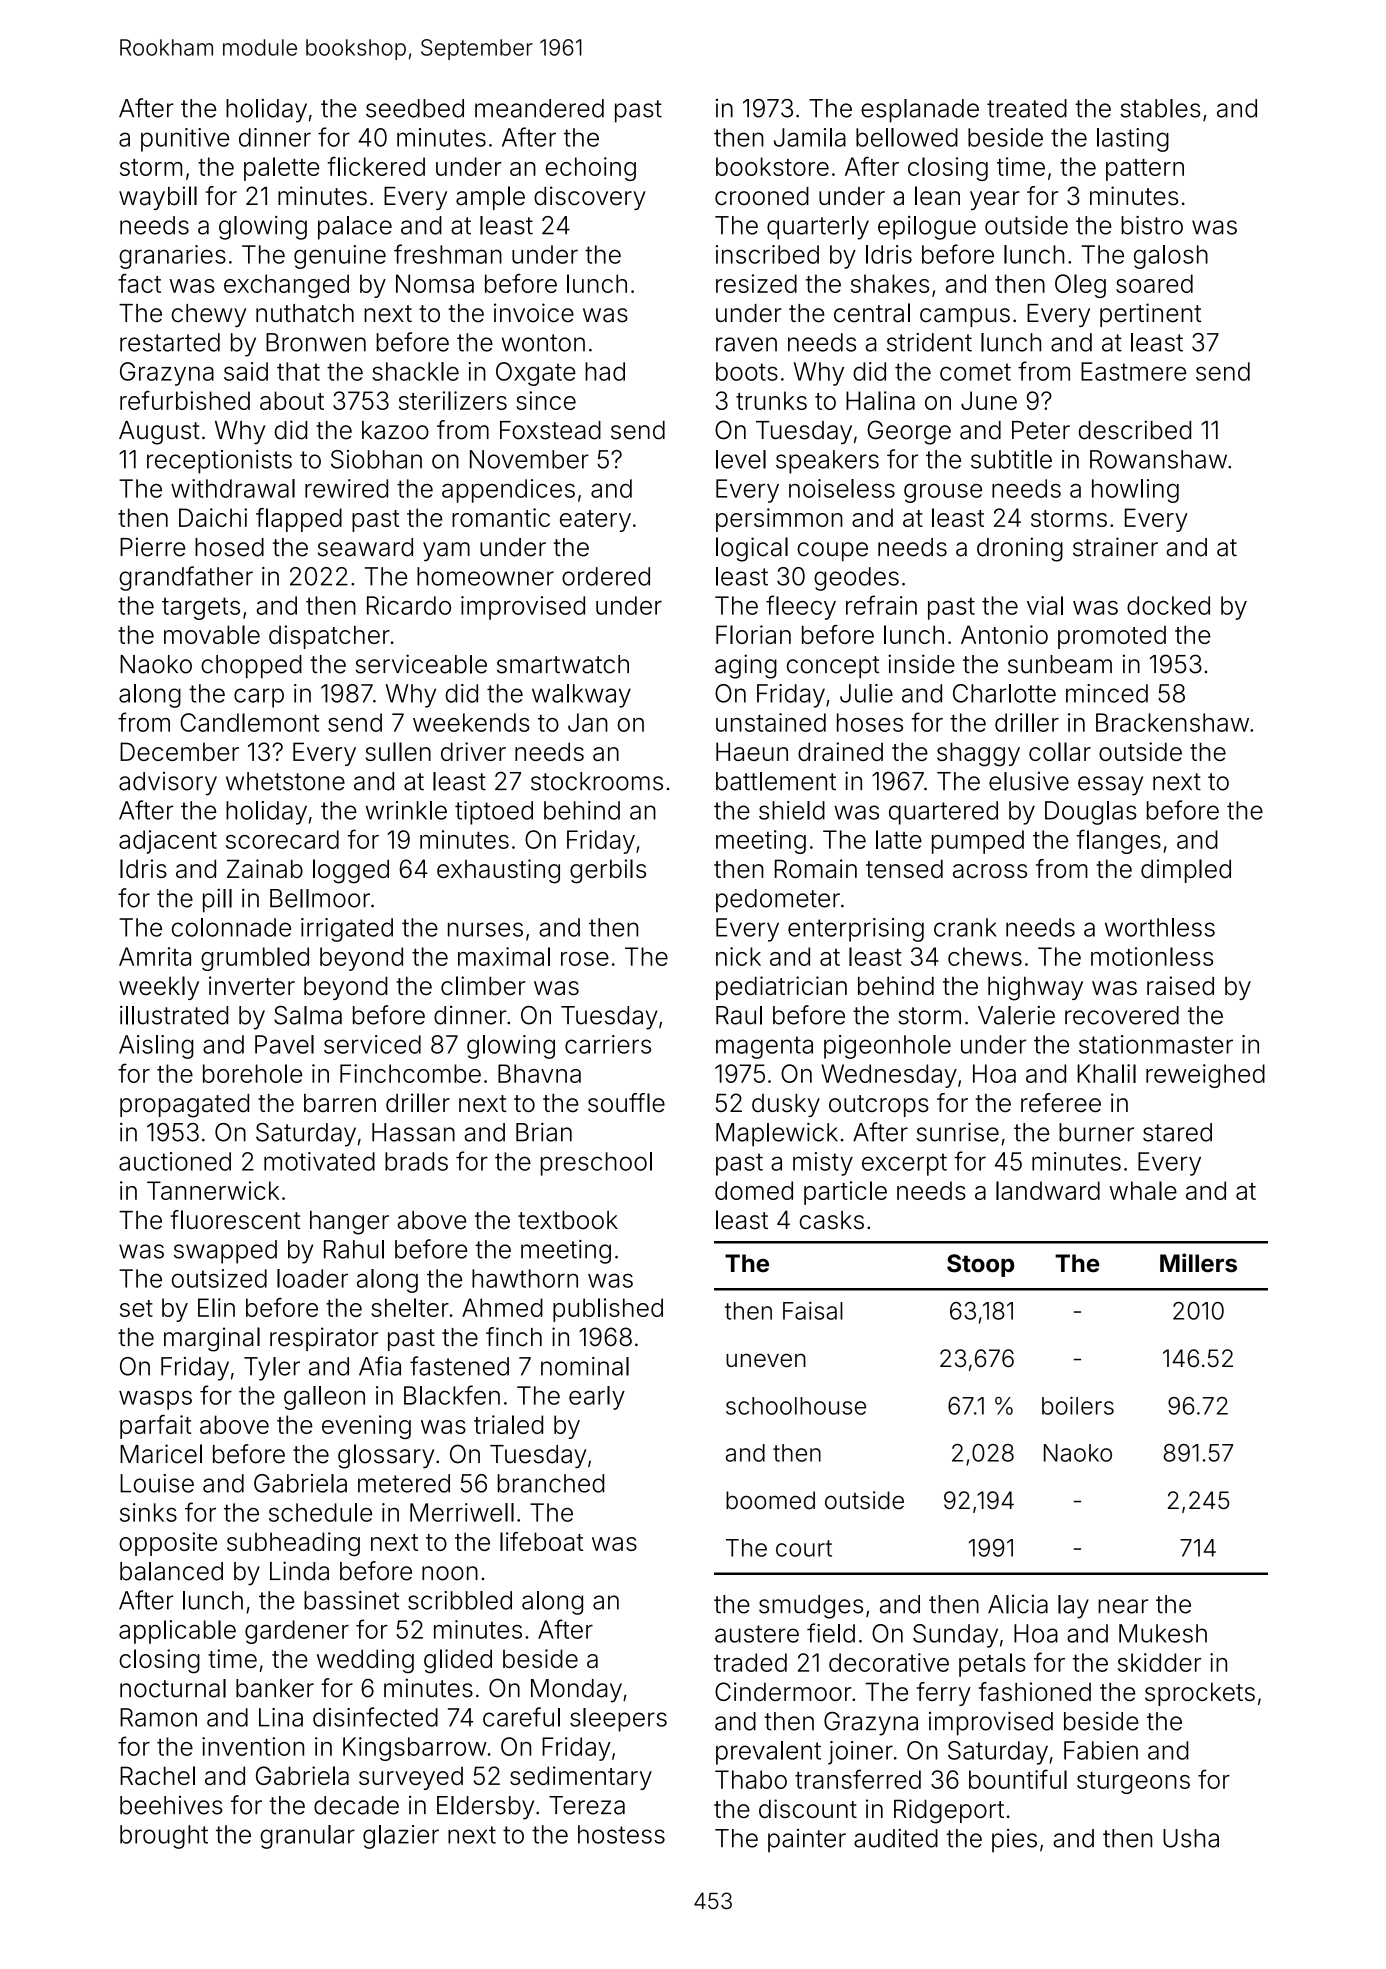 The width and height of the screenshot is (1386, 1969). I want to click on Alicia, so click(1018, 1604).
